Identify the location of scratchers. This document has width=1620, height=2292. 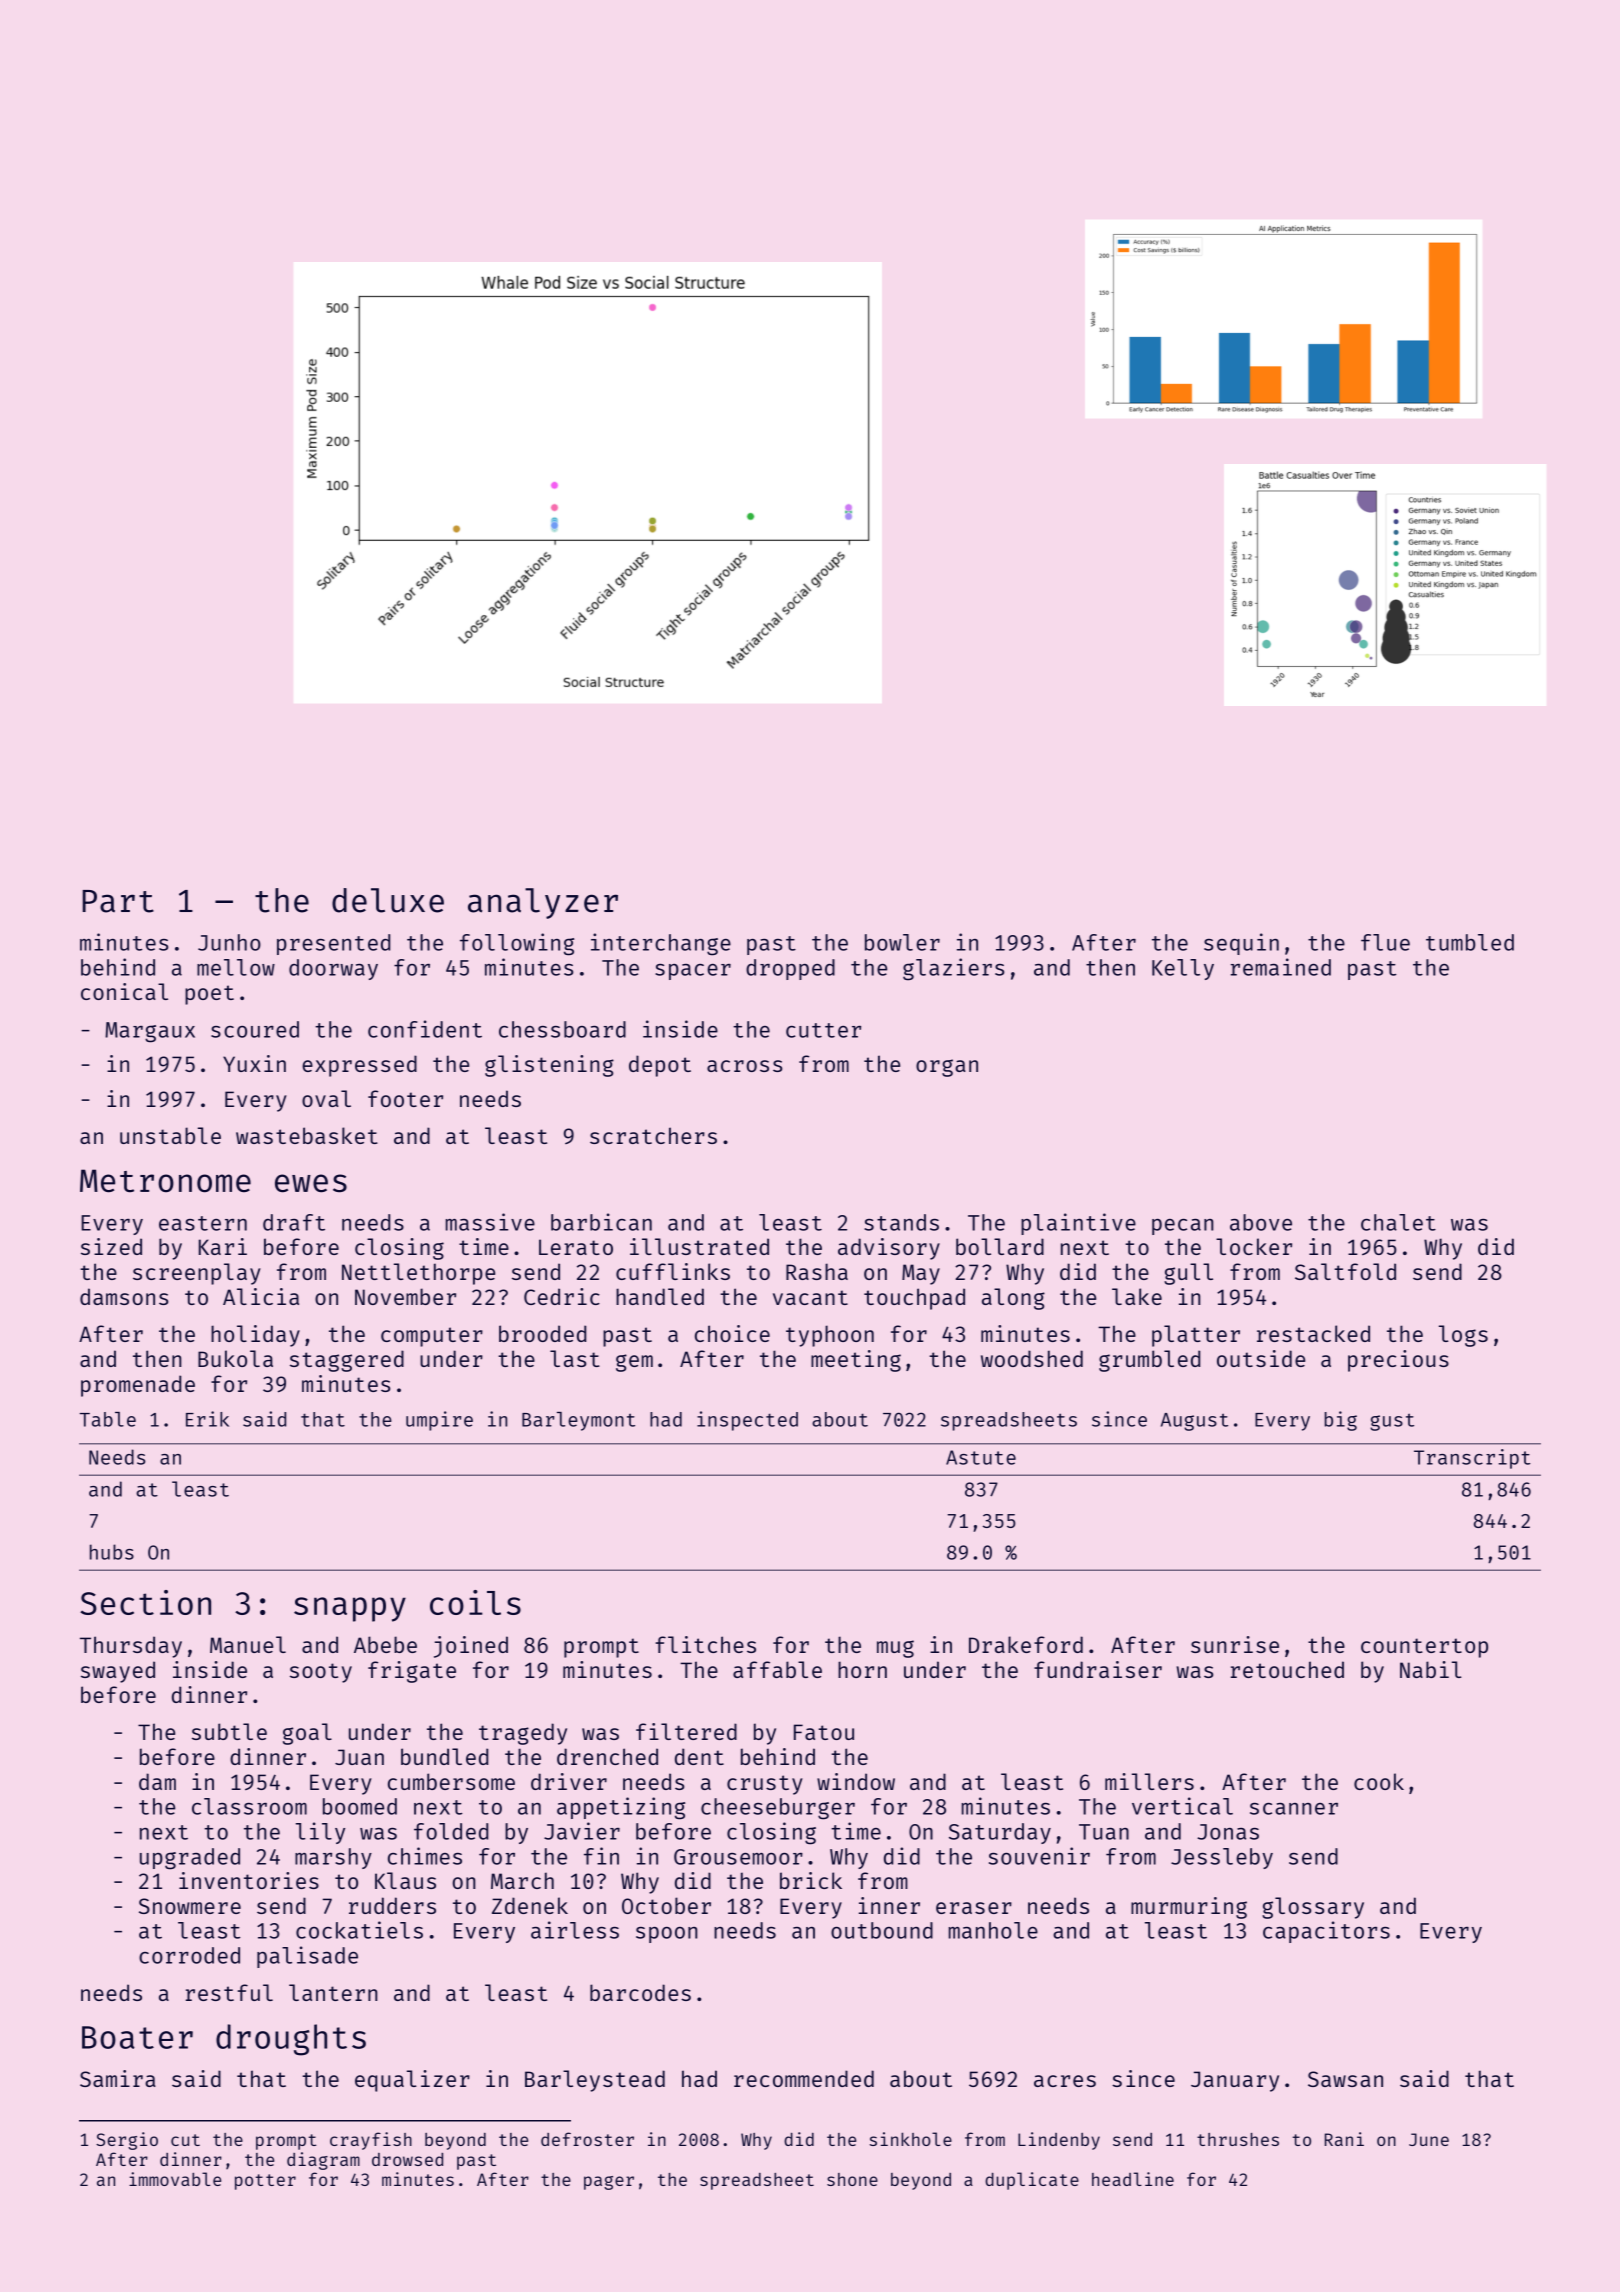
(653, 1135).
